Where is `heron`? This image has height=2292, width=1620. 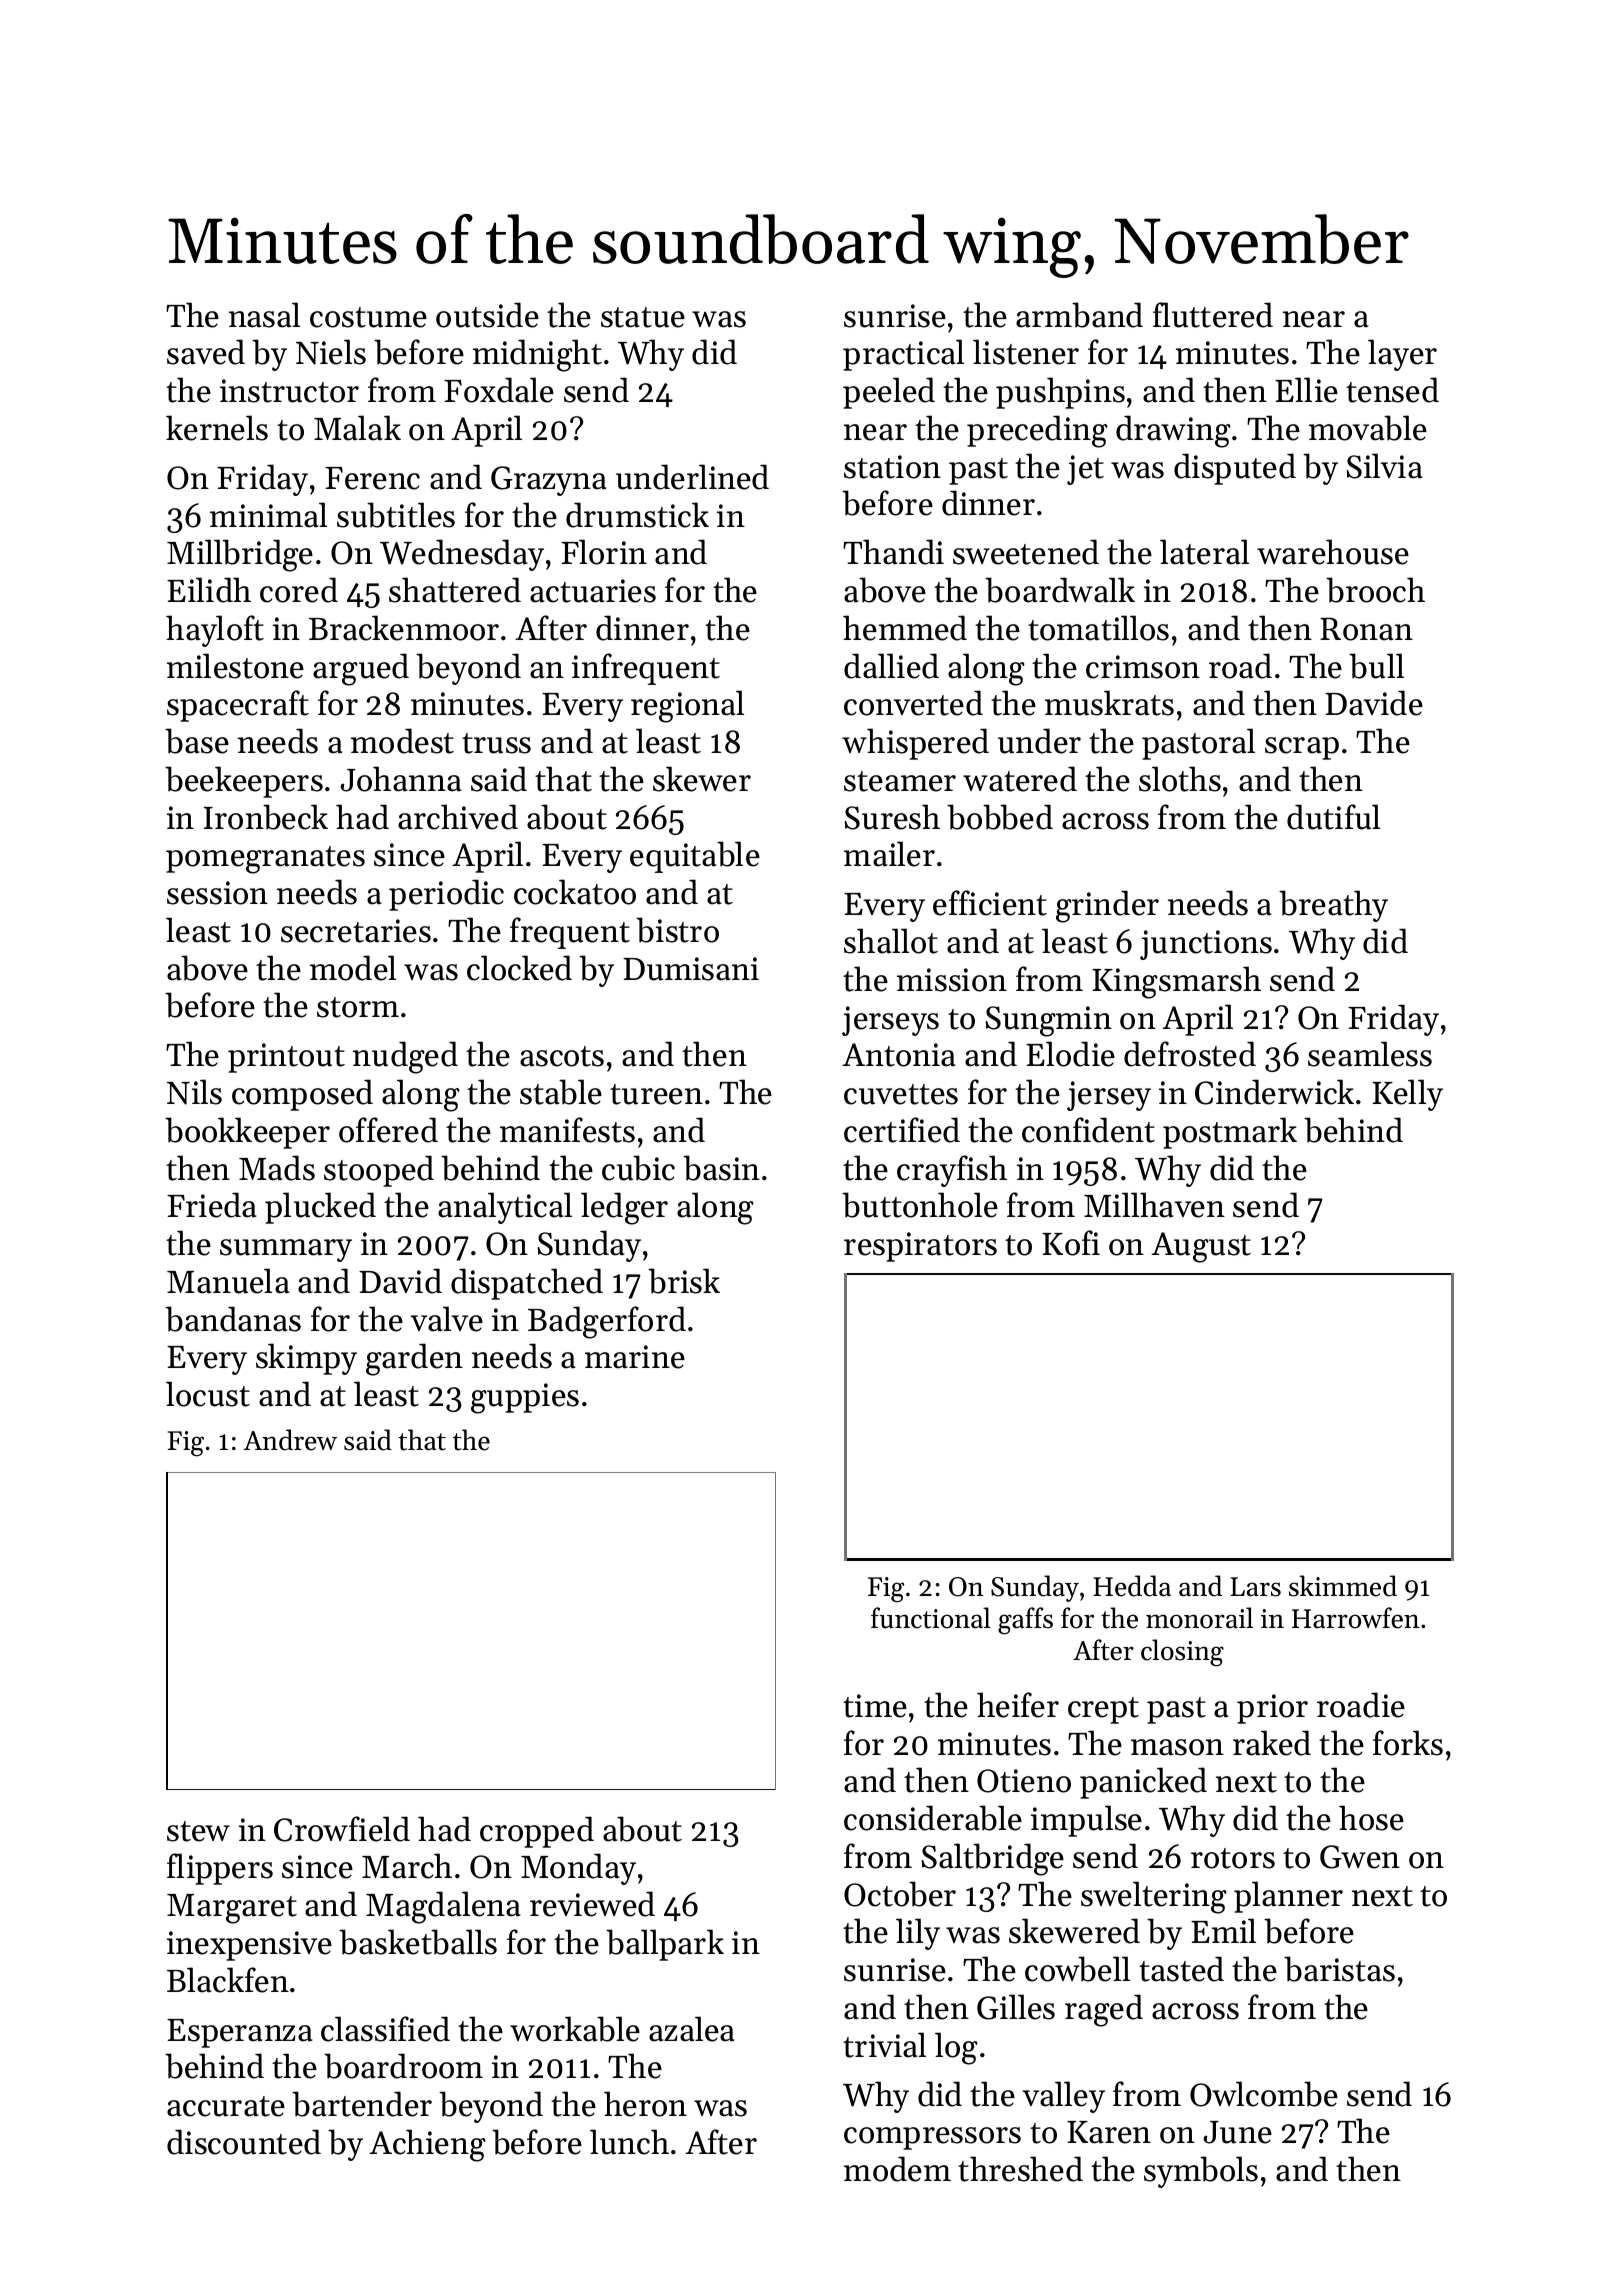
heron is located at coordinates (645, 2104).
